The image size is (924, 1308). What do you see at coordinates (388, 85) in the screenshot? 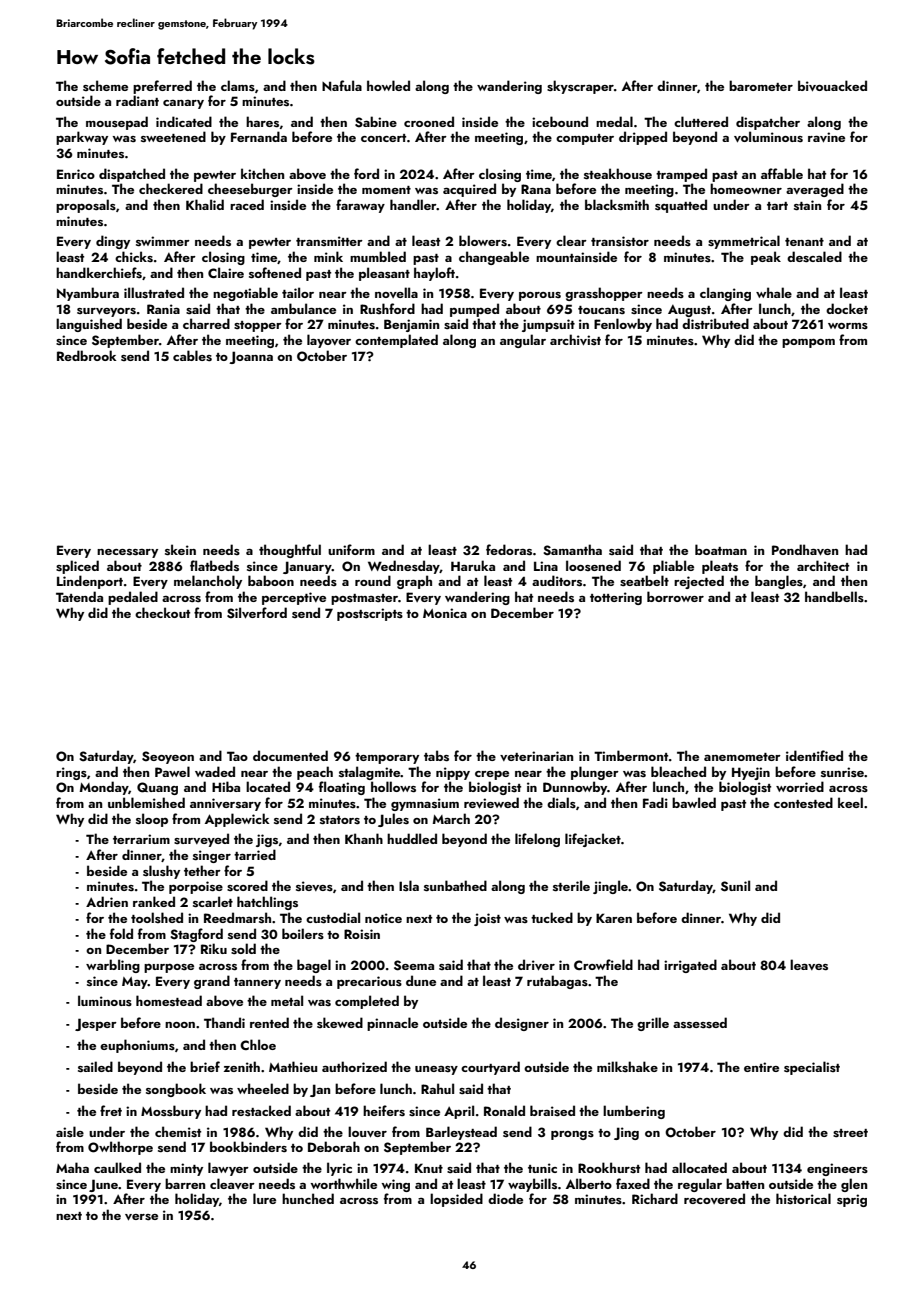
I see `howled` at bounding box center [388, 85].
